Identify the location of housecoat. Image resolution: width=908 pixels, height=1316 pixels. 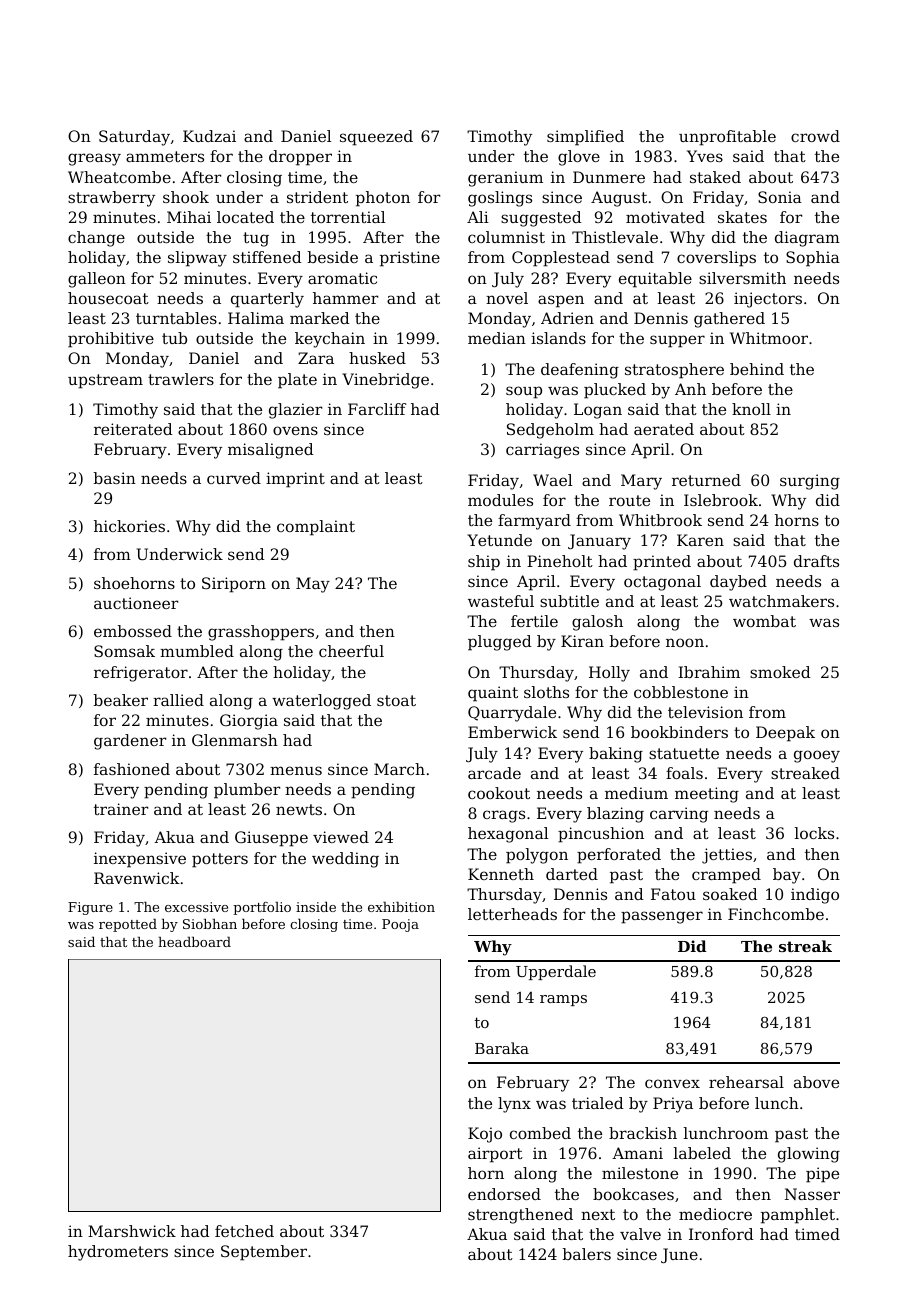
(108, 298).
